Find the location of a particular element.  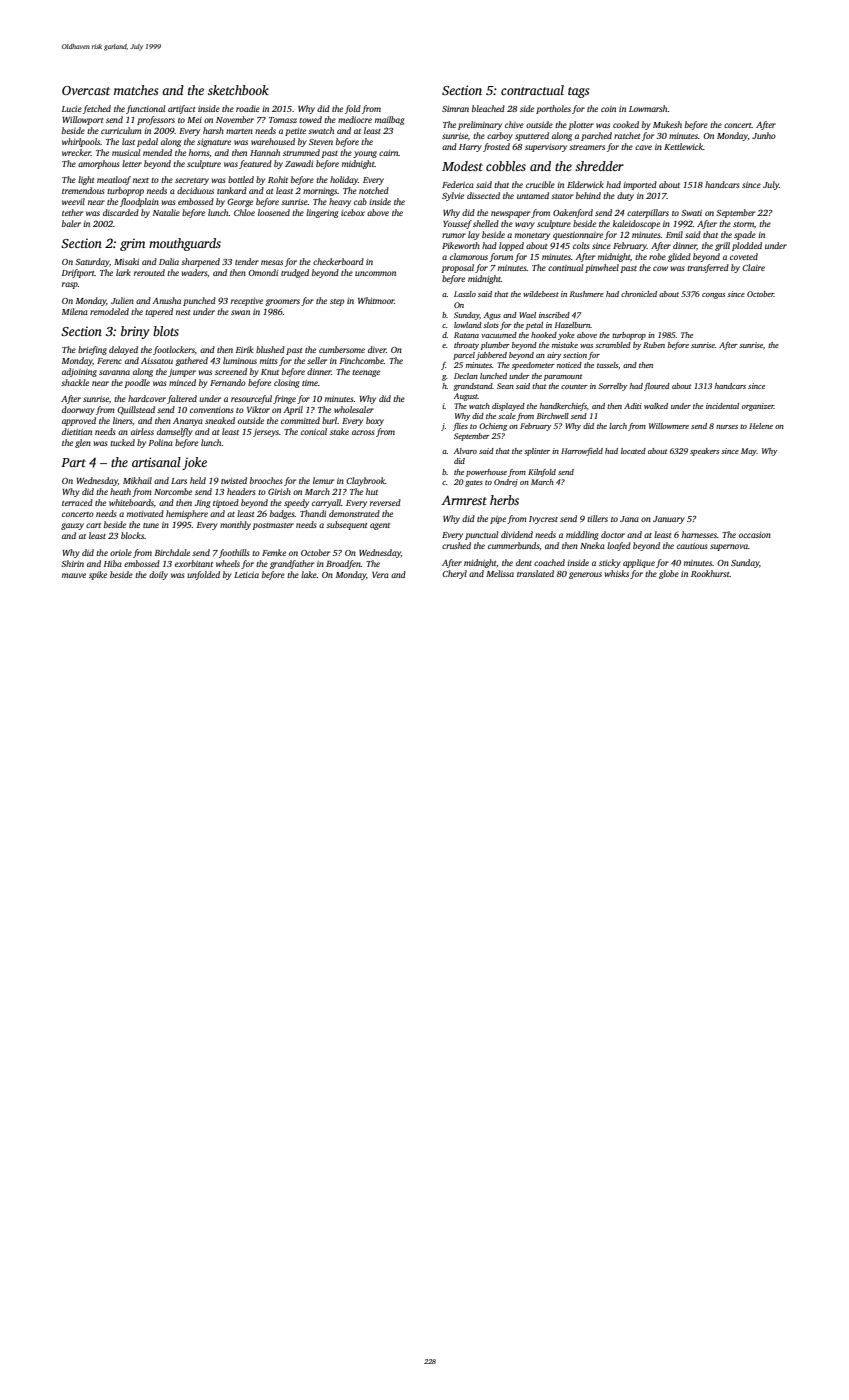

Junho is located at coordinates (764, 135).
